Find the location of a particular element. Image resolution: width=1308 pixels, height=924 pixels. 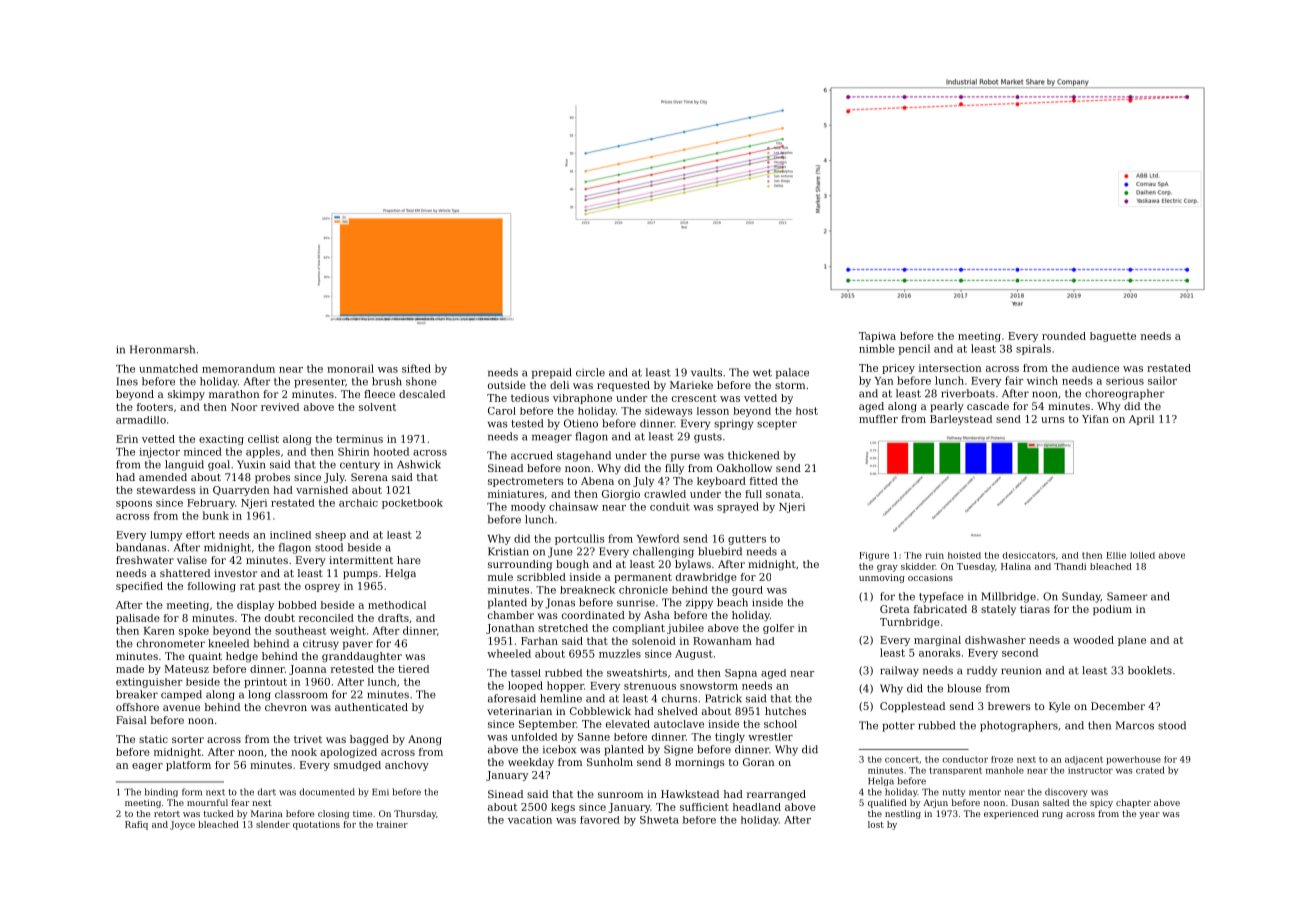

unmatched is located at coordinates (168, 368).
